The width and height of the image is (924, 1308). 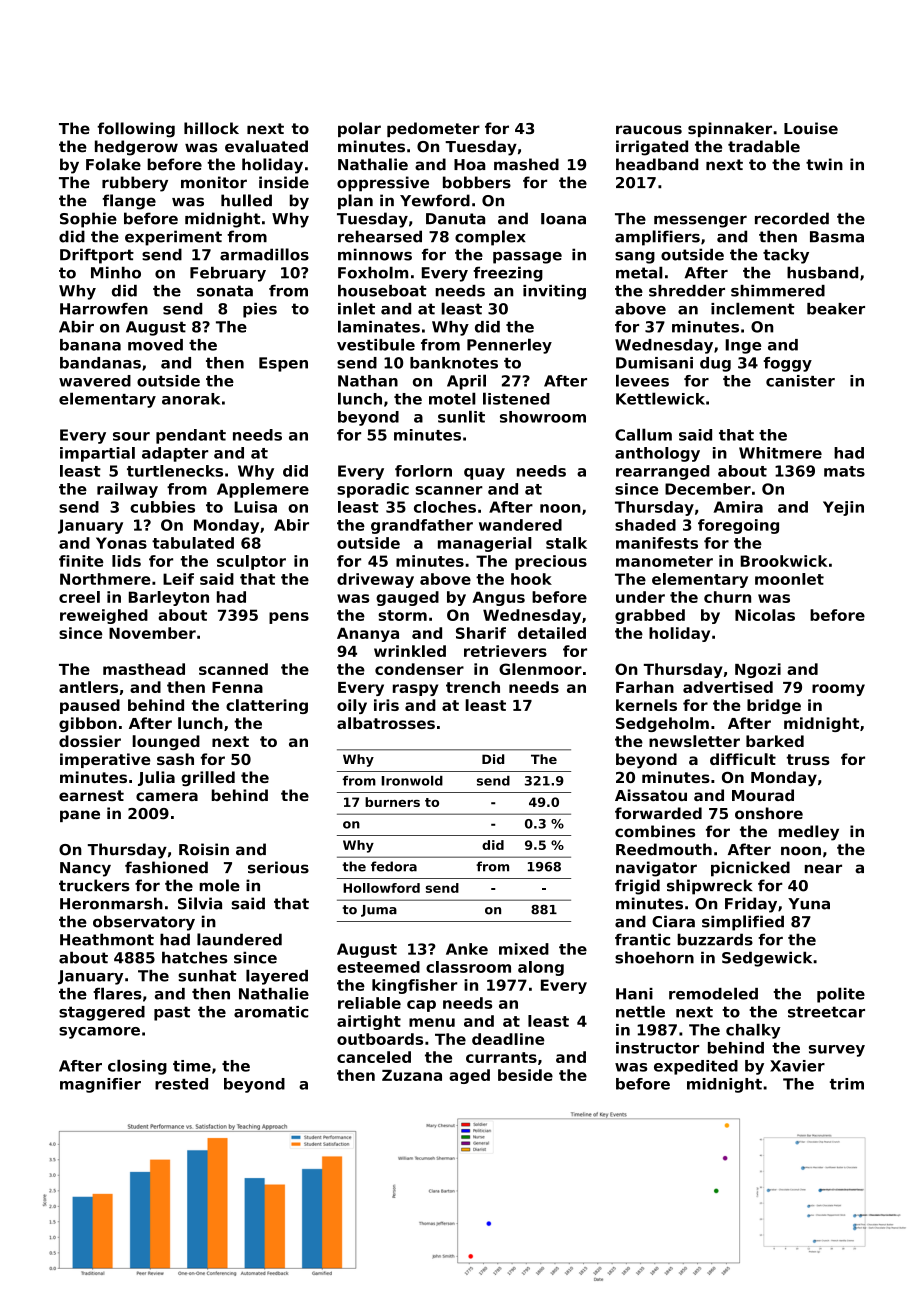 What do you see at coordinates (469, 165) in the image?
I see `Hoa` at bounding box center [469, 165].
